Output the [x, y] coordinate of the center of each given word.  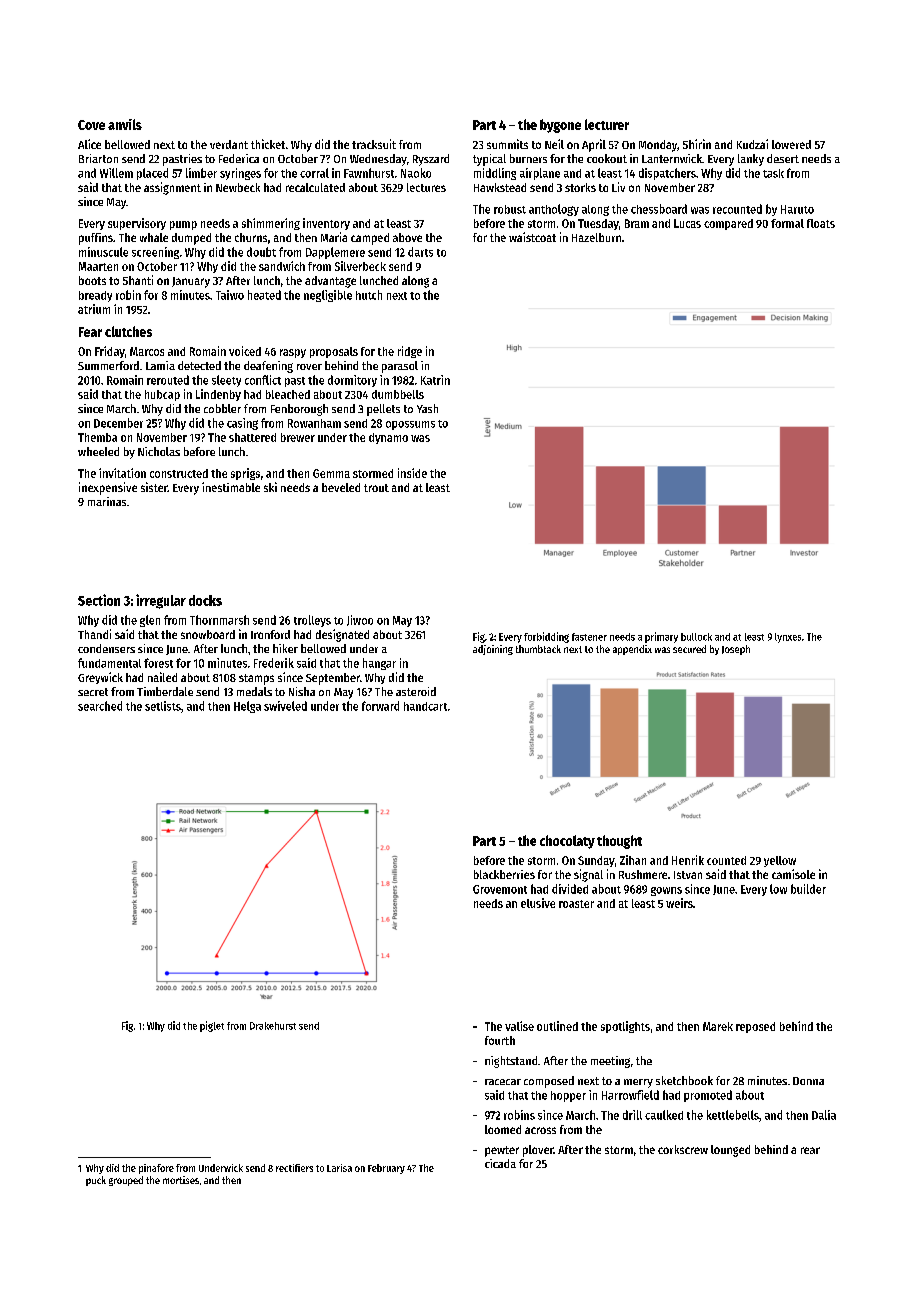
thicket [268, 144]
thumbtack [538, 649]
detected [199, 365]
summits [507, 144]
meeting [610, 1062]
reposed [755, 1027]
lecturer [607, 124]
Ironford [270, 634]
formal [787, 223]
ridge [410, 352]
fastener [589, 637]
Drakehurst [273, 1026]
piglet [212, 1026]
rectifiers [294, 1168]
